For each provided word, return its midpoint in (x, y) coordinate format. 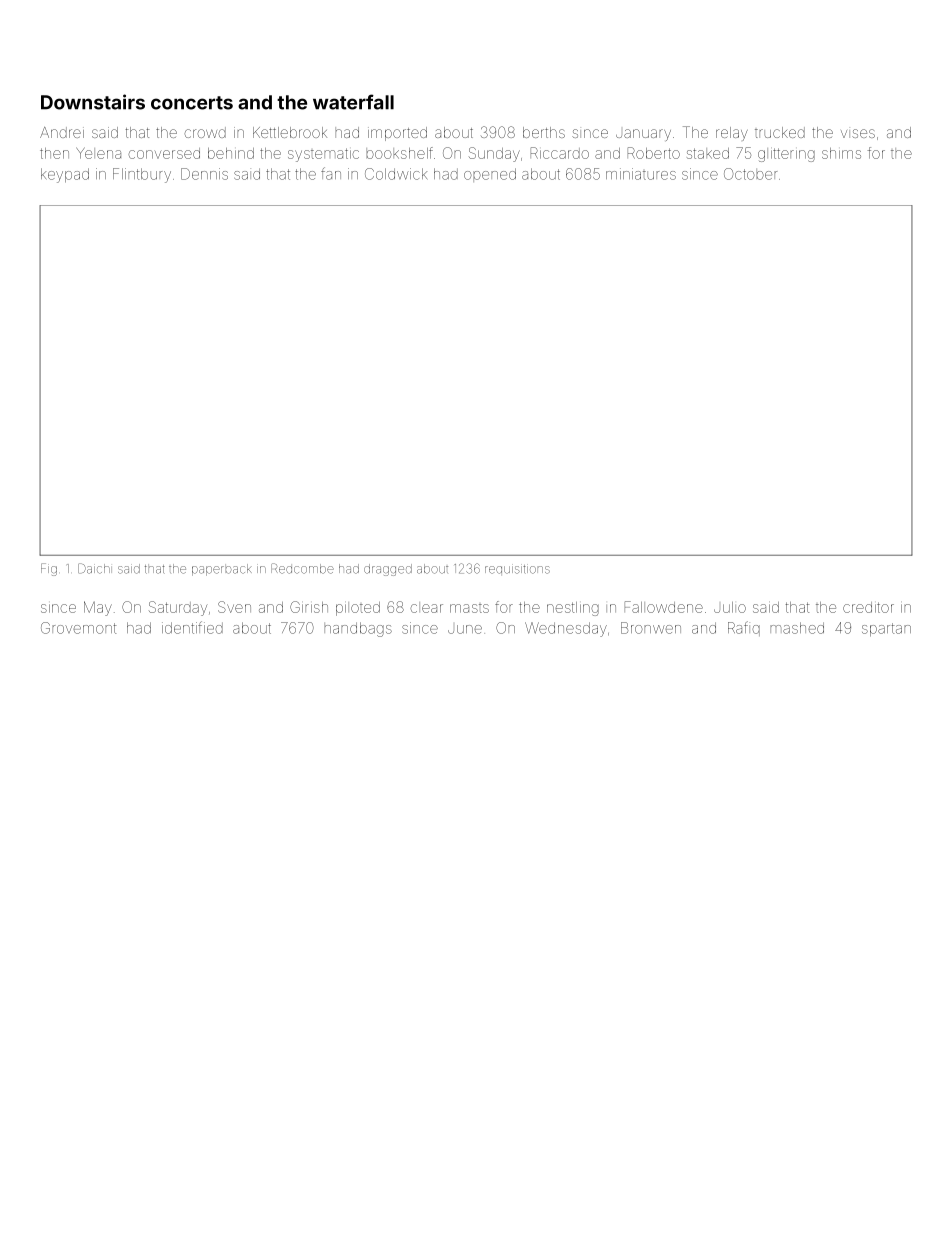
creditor (868, 607)
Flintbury (142, 175)
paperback (222, 570)
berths (544, 132)
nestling (573, 609)
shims (841, 153)
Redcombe (302, 568)
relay (732, 134)
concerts (192, 103)
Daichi (94, 568)
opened (490, 175)
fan (331, 173)
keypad (65, 175)
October (750, 174)
